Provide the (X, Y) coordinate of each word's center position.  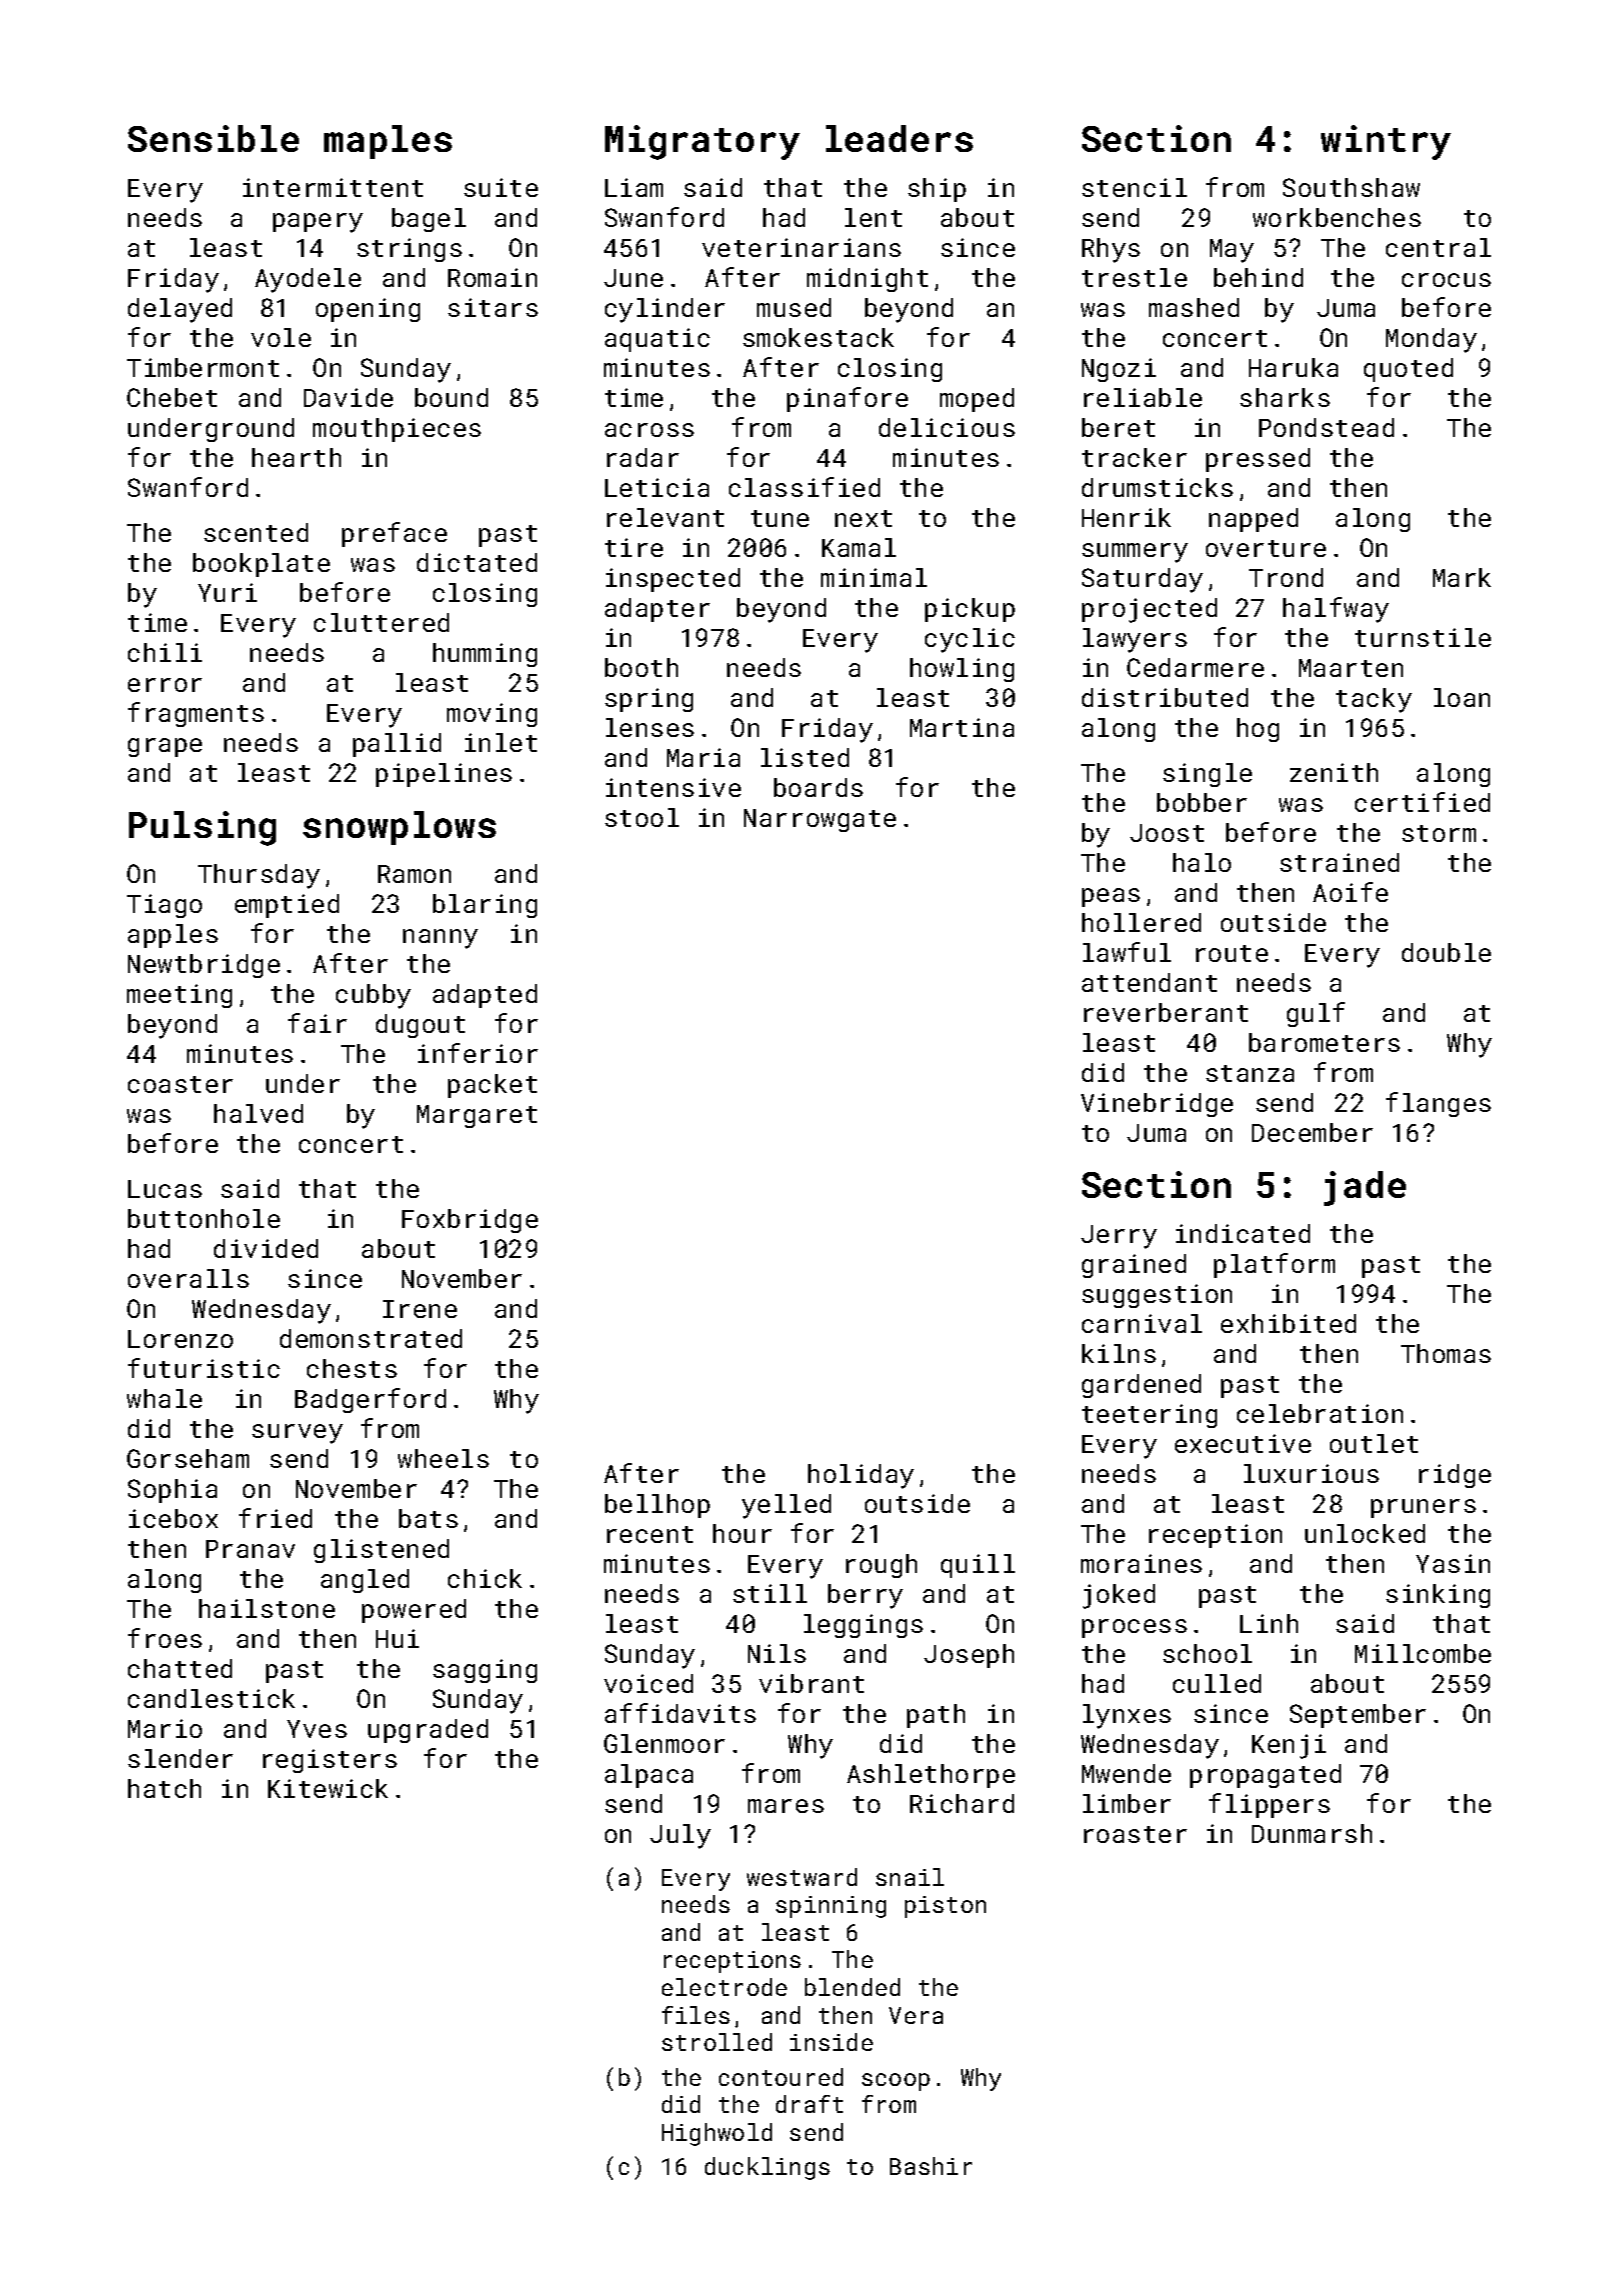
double (1446, 952)
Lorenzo (180, 1339)
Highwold (717, 2134)
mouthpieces (397, 430)
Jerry (1119, 1237)
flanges (1438, 1104)
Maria (703, 757)
